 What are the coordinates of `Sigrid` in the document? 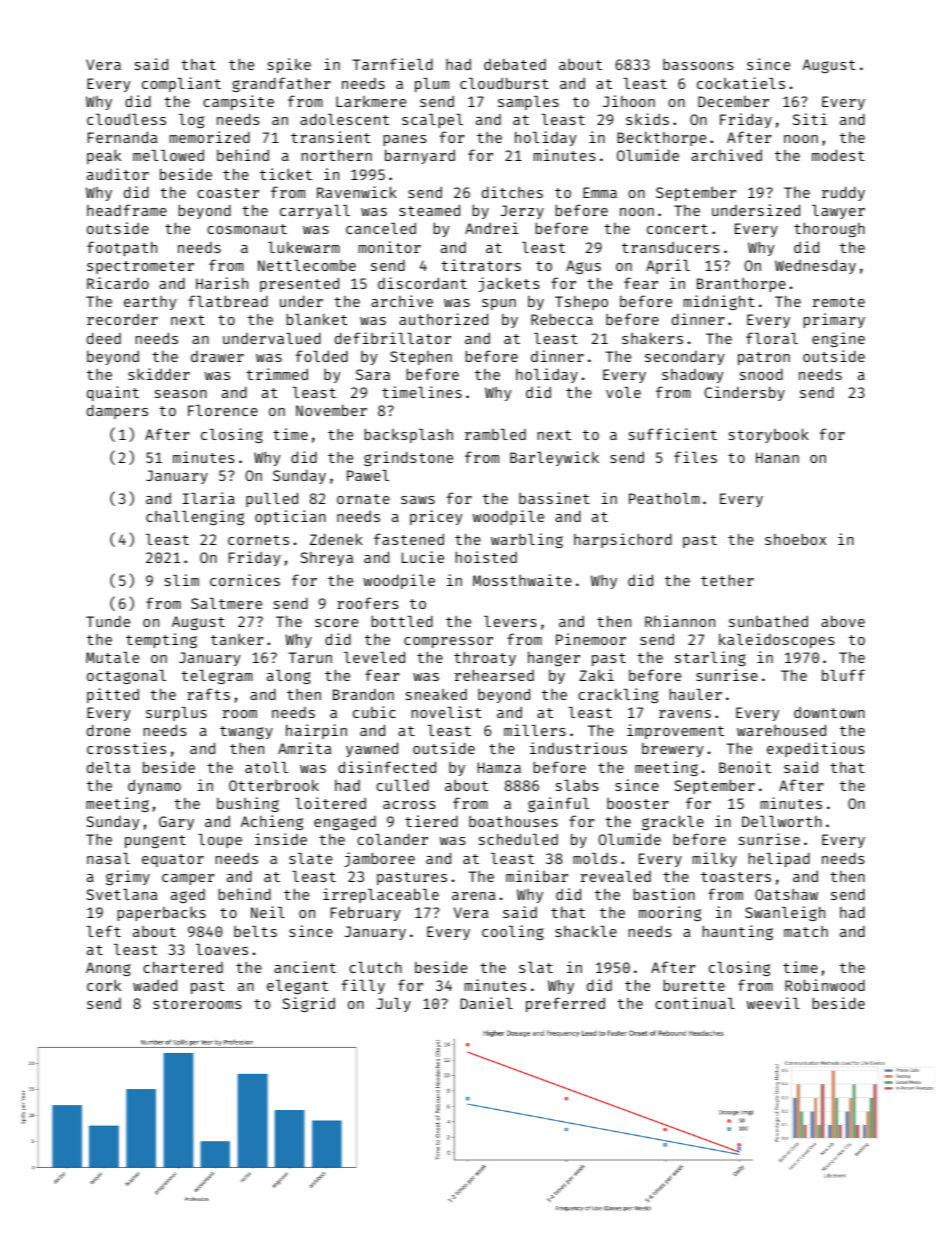 It's located at (308, 1004).
